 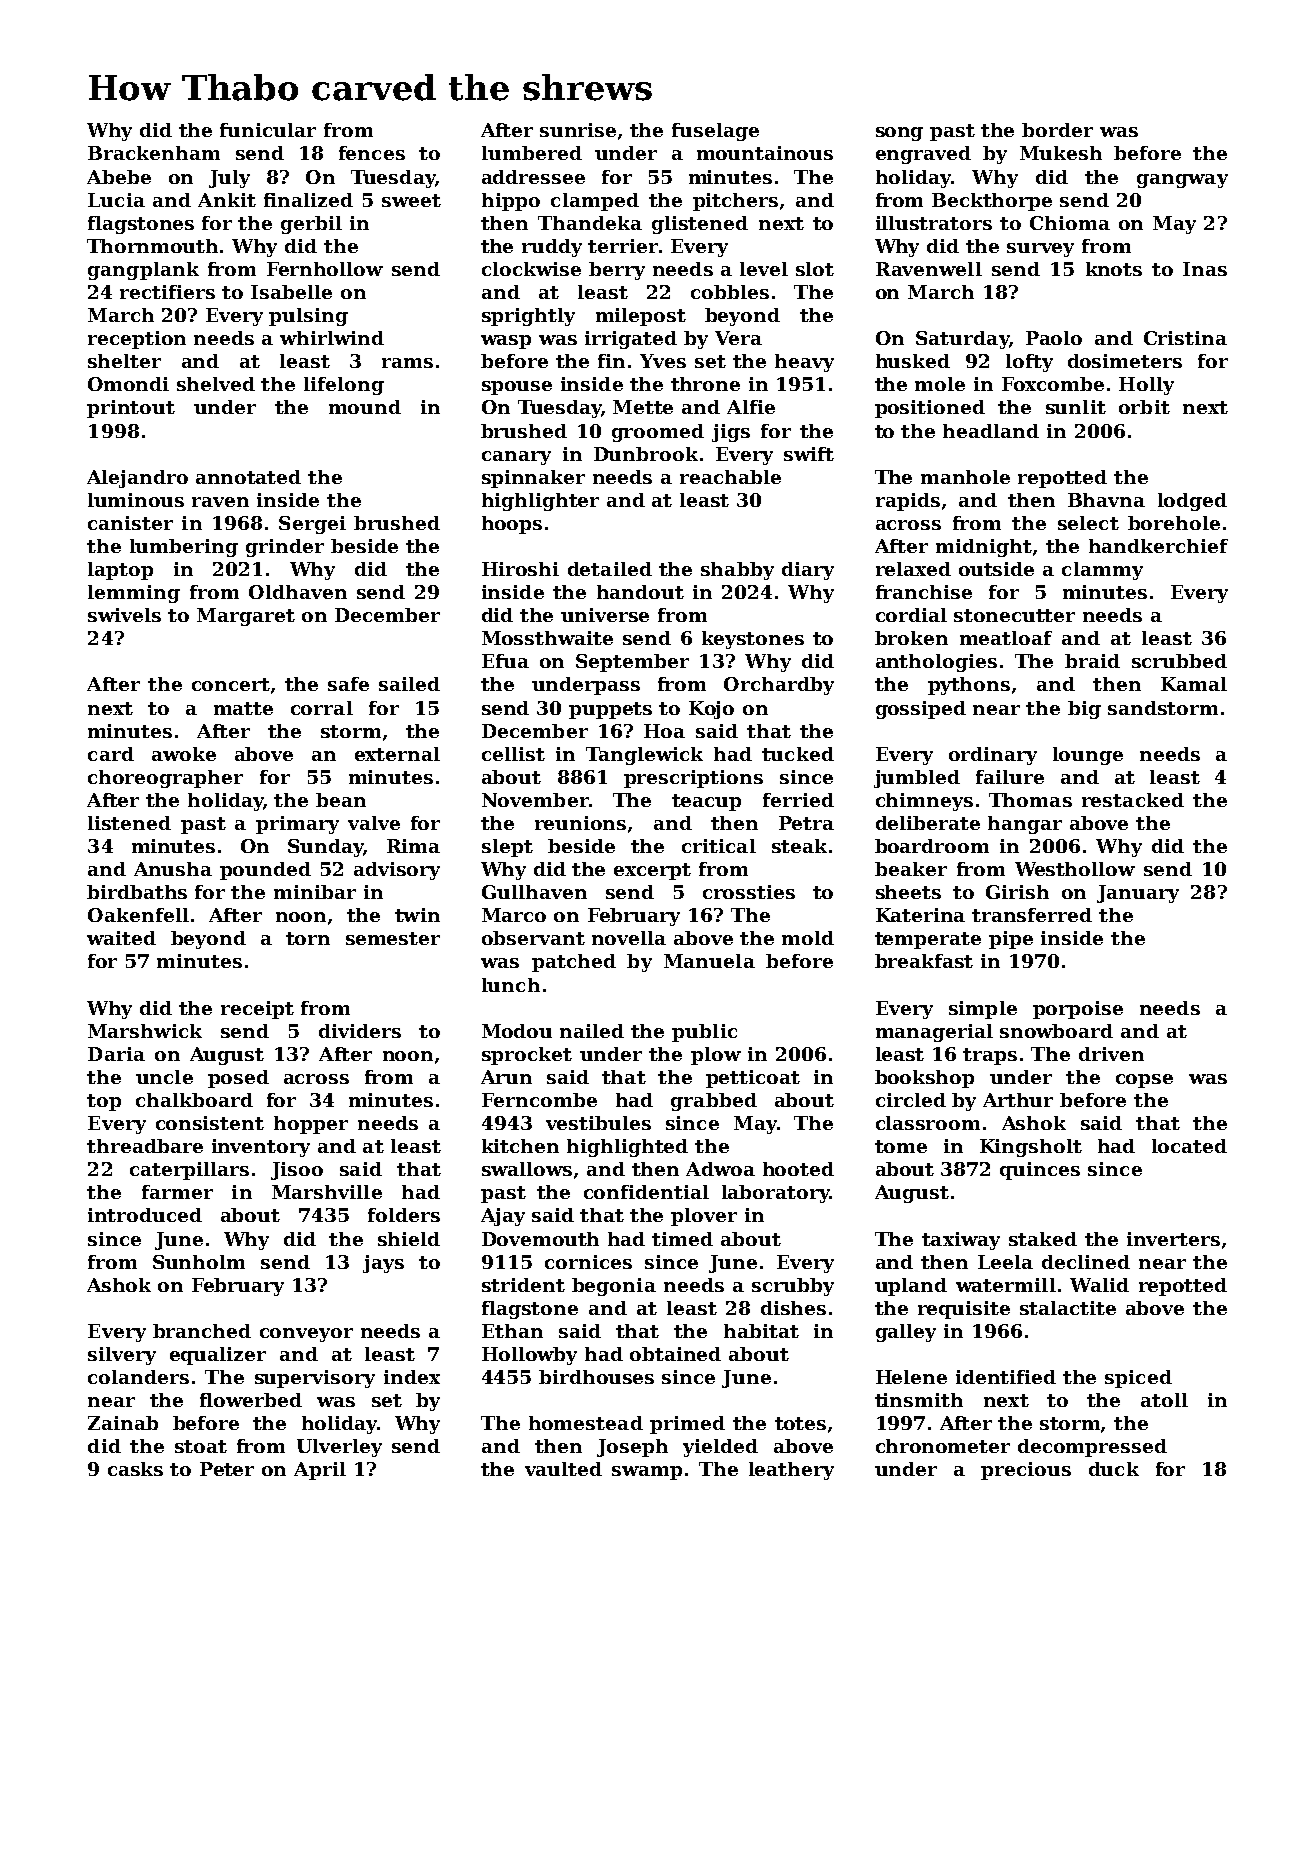 What do you see at coordinates (122, 1356) in the screenshot?
I see `silvery` at bounding box center [122, 1356].
